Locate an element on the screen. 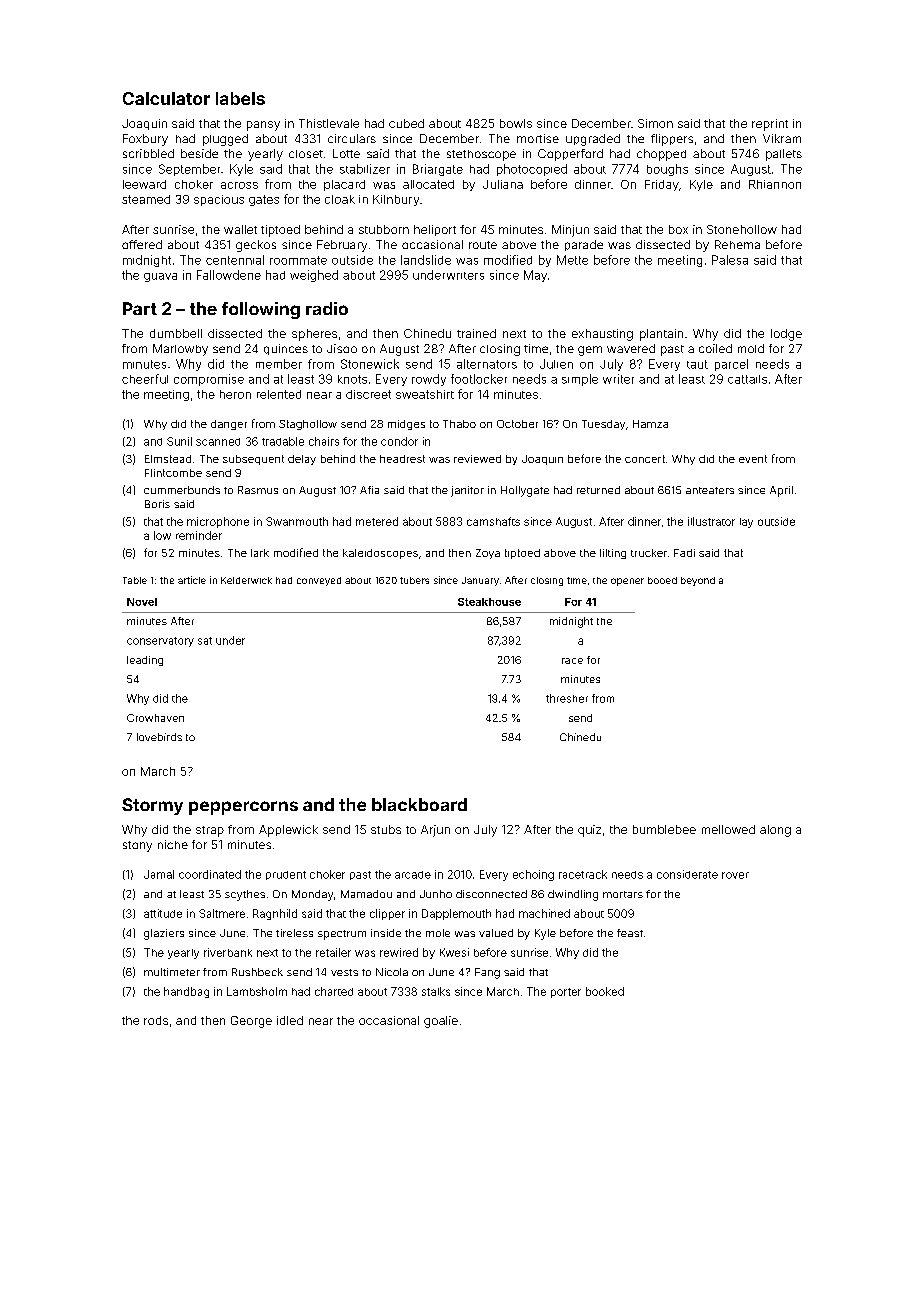  booked is located at coordinates (605, 991).
